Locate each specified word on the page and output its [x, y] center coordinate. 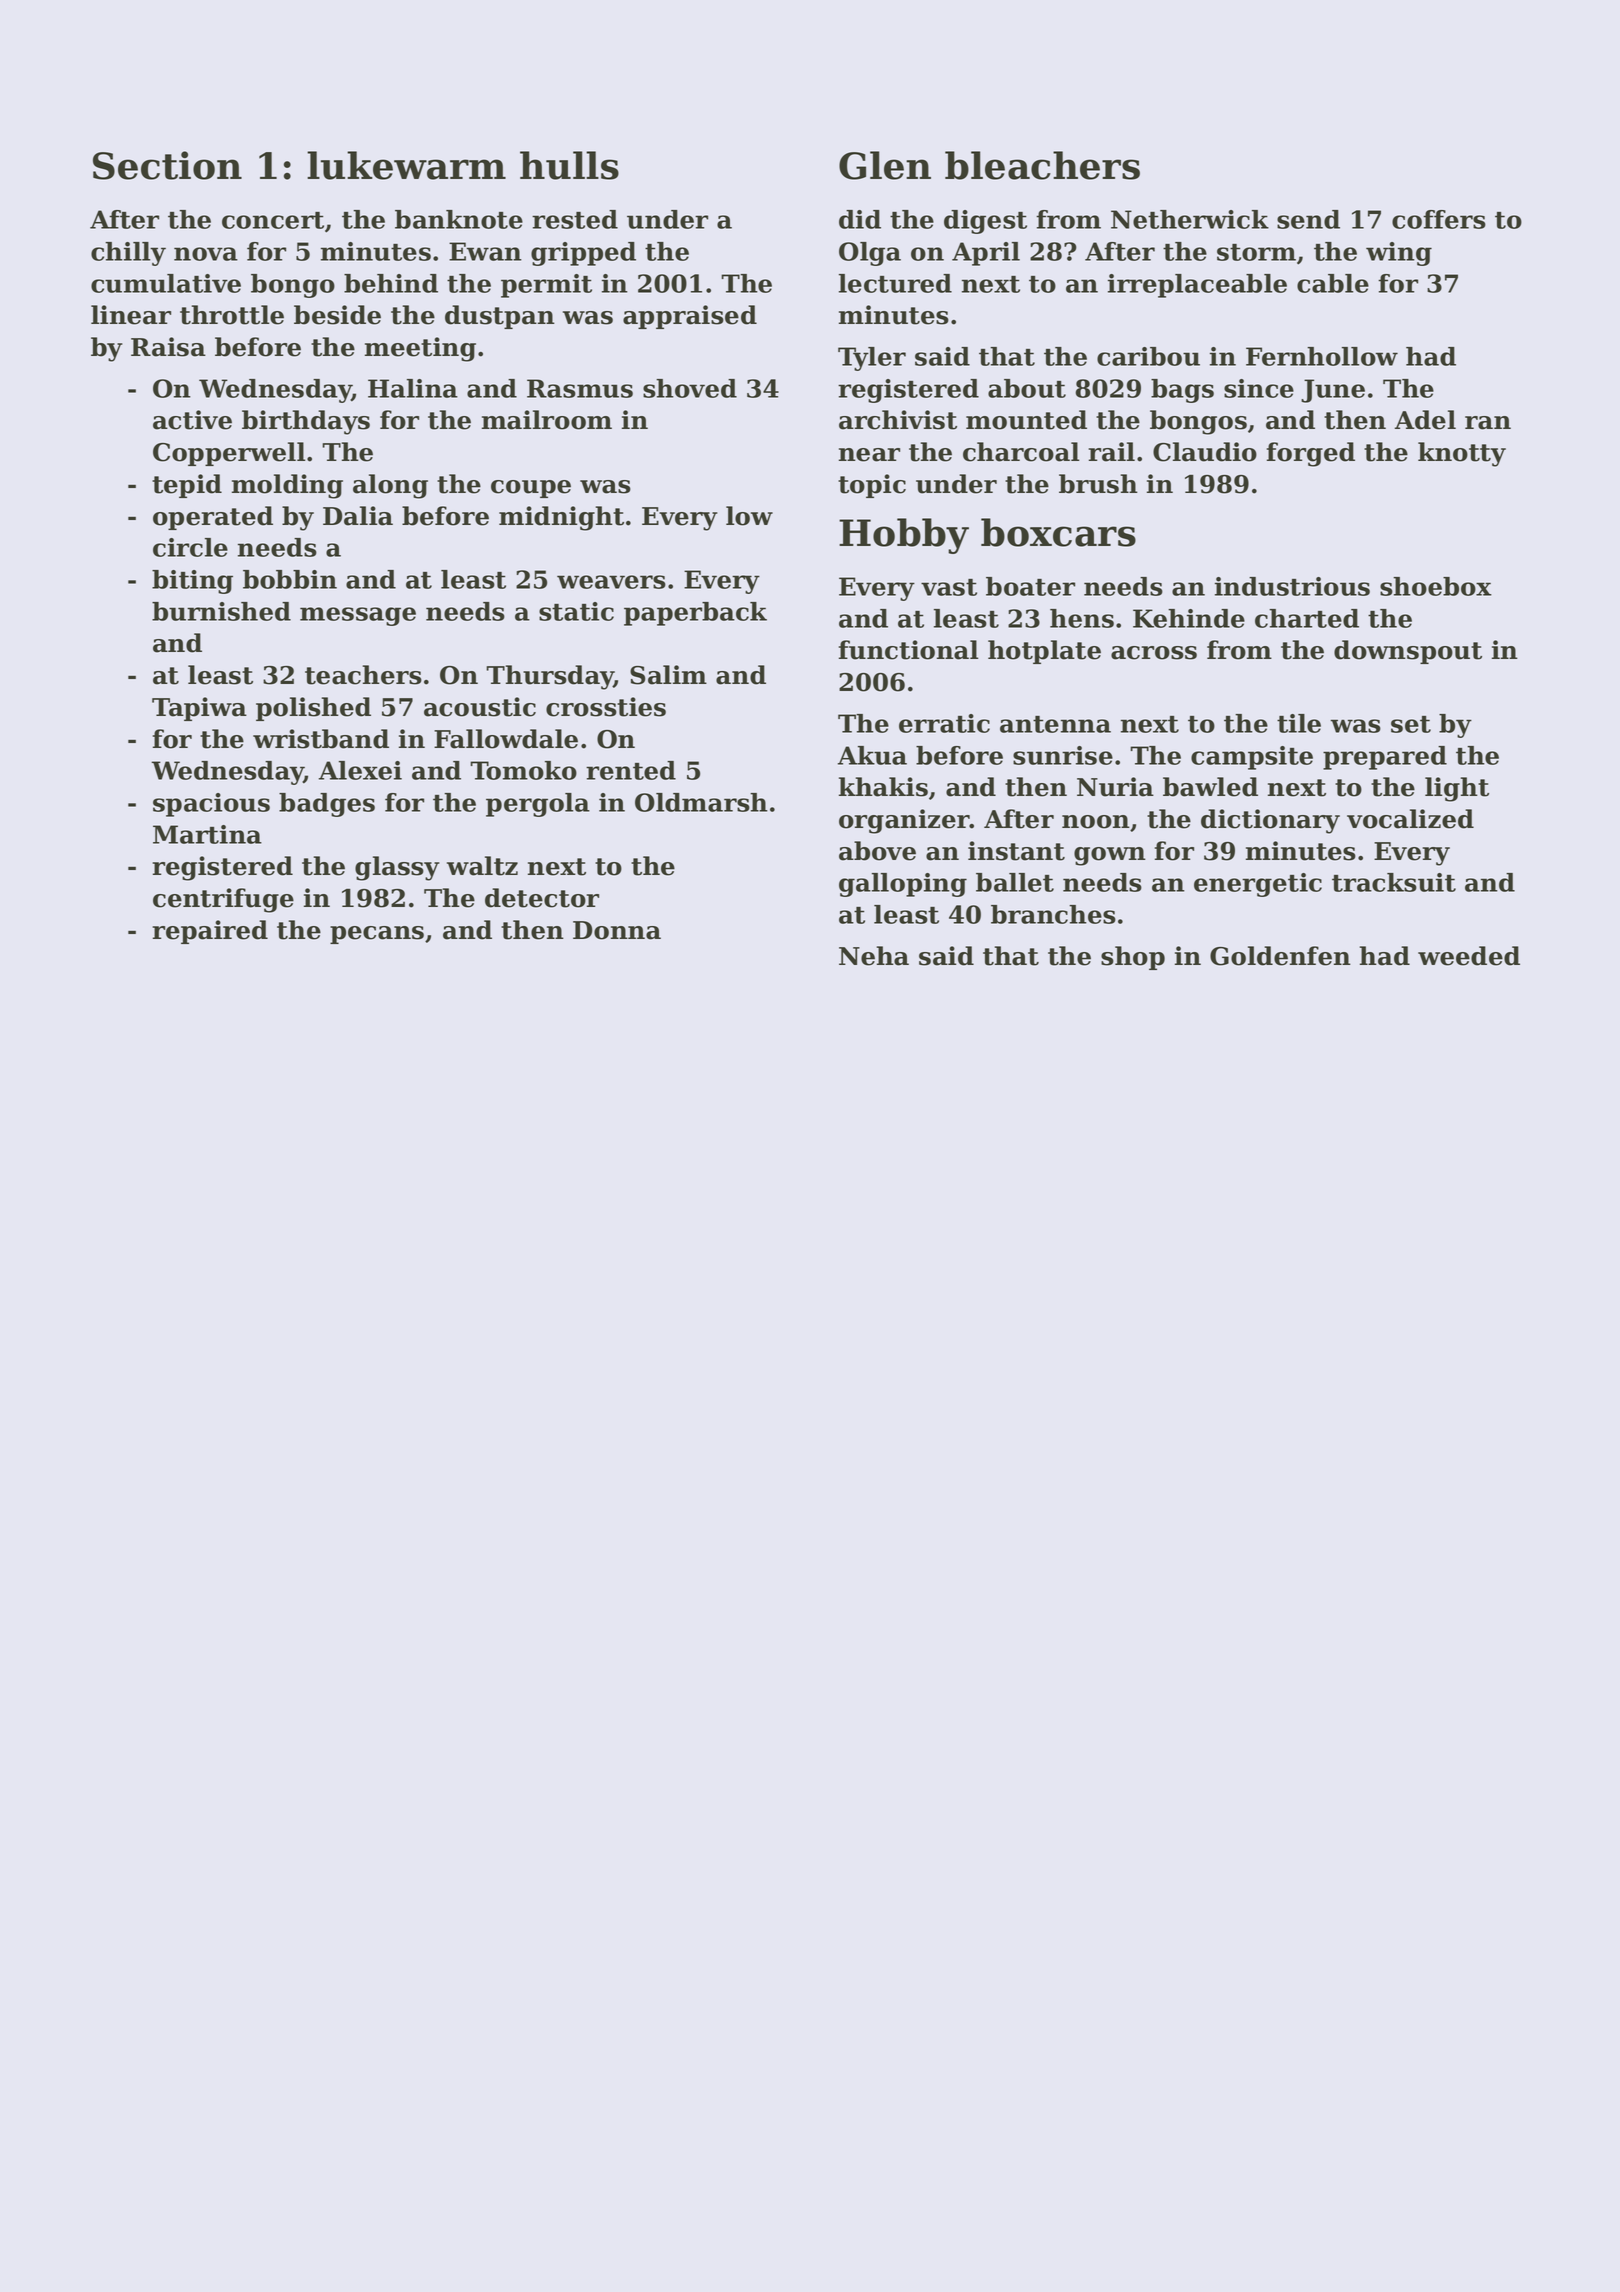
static [576, 611]
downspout [1408, 652]
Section [167, 165]
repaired [210, 932]
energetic [1258, 885]
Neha [874, 956]
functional [908, 650]
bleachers [1042, 165]
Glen [885, 165]
